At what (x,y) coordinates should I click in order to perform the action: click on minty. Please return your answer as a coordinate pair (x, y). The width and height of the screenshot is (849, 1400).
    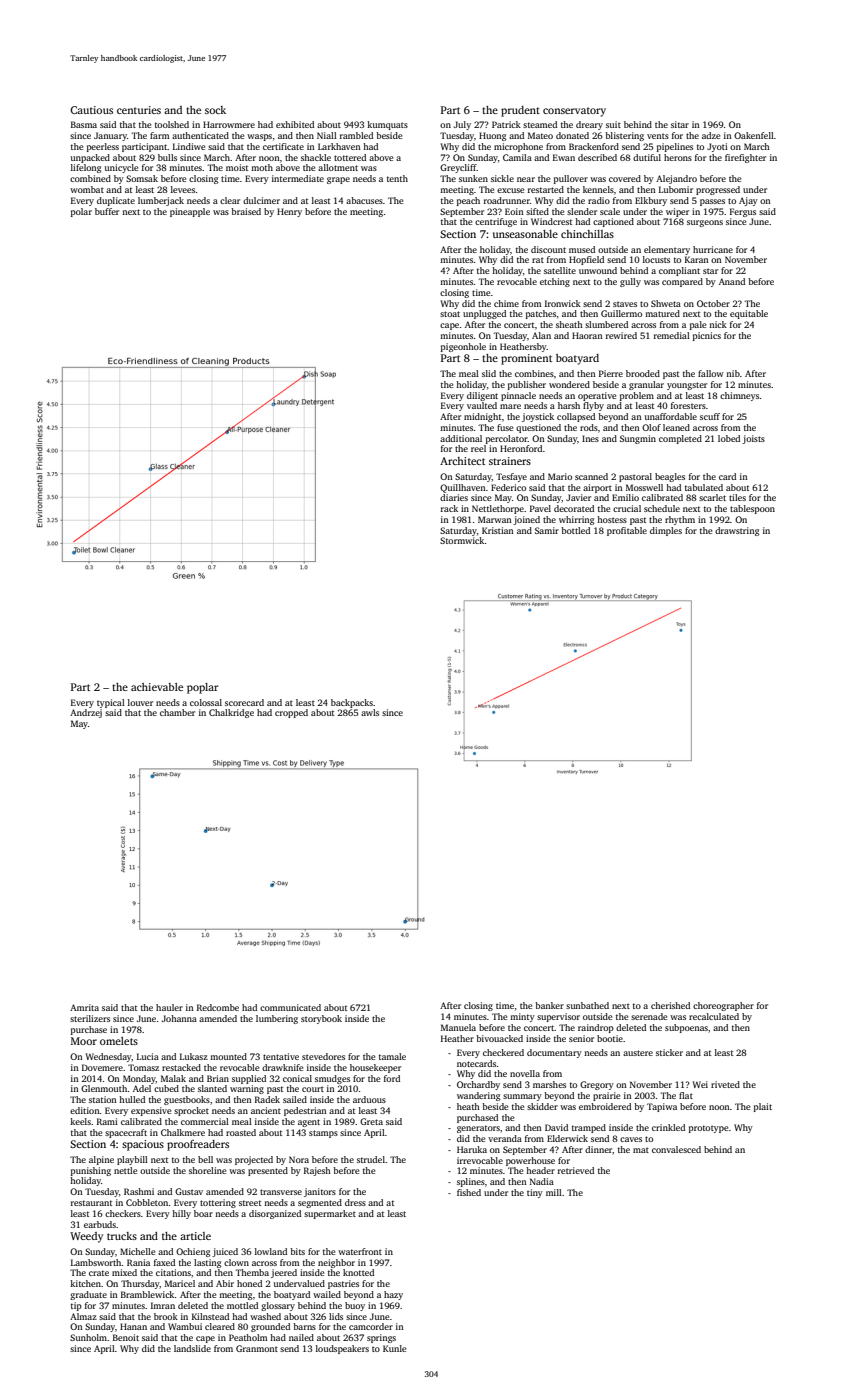
    Looking at the image, I should click on (522, 1017).
